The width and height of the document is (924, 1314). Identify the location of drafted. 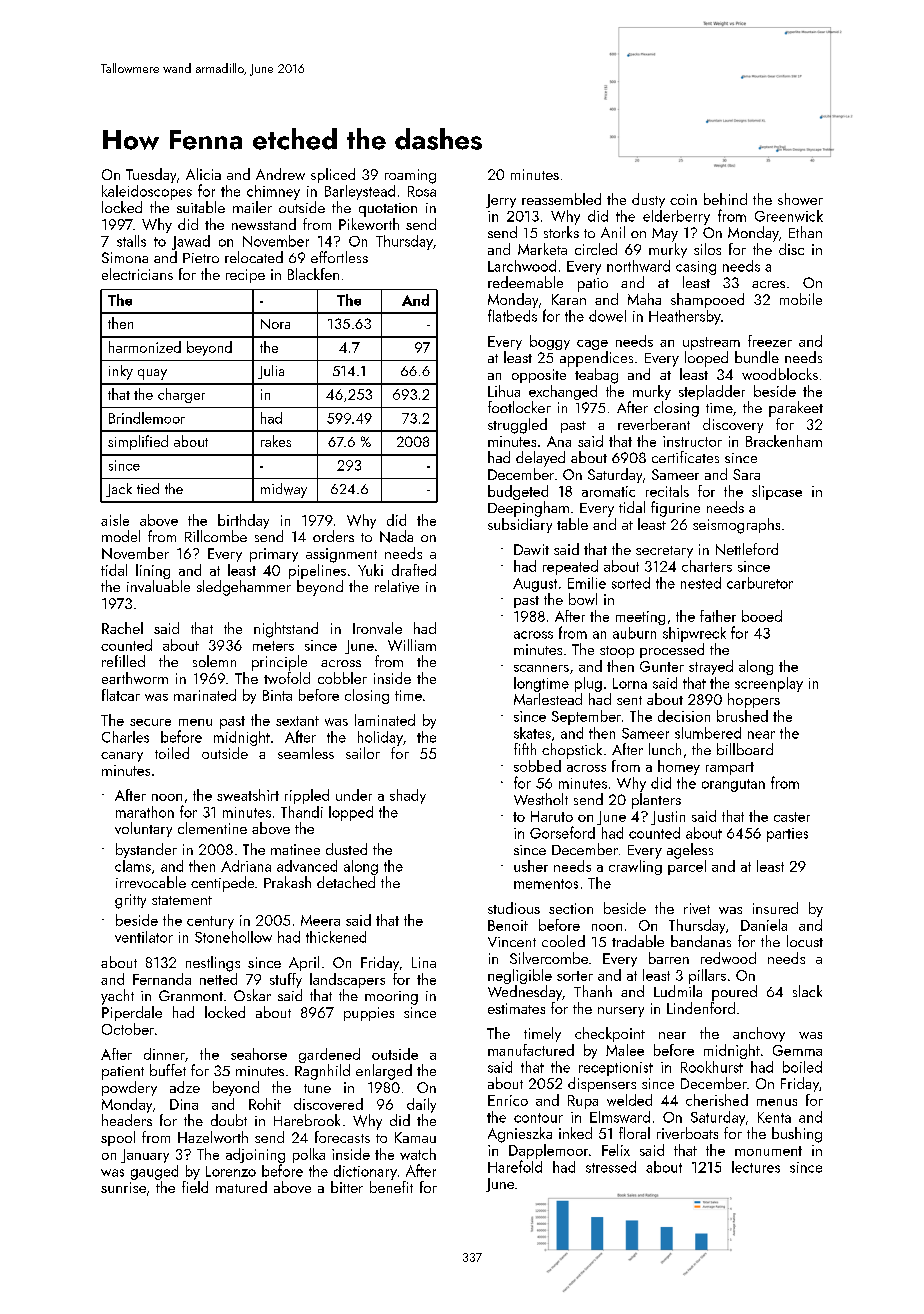
(414, 570).
